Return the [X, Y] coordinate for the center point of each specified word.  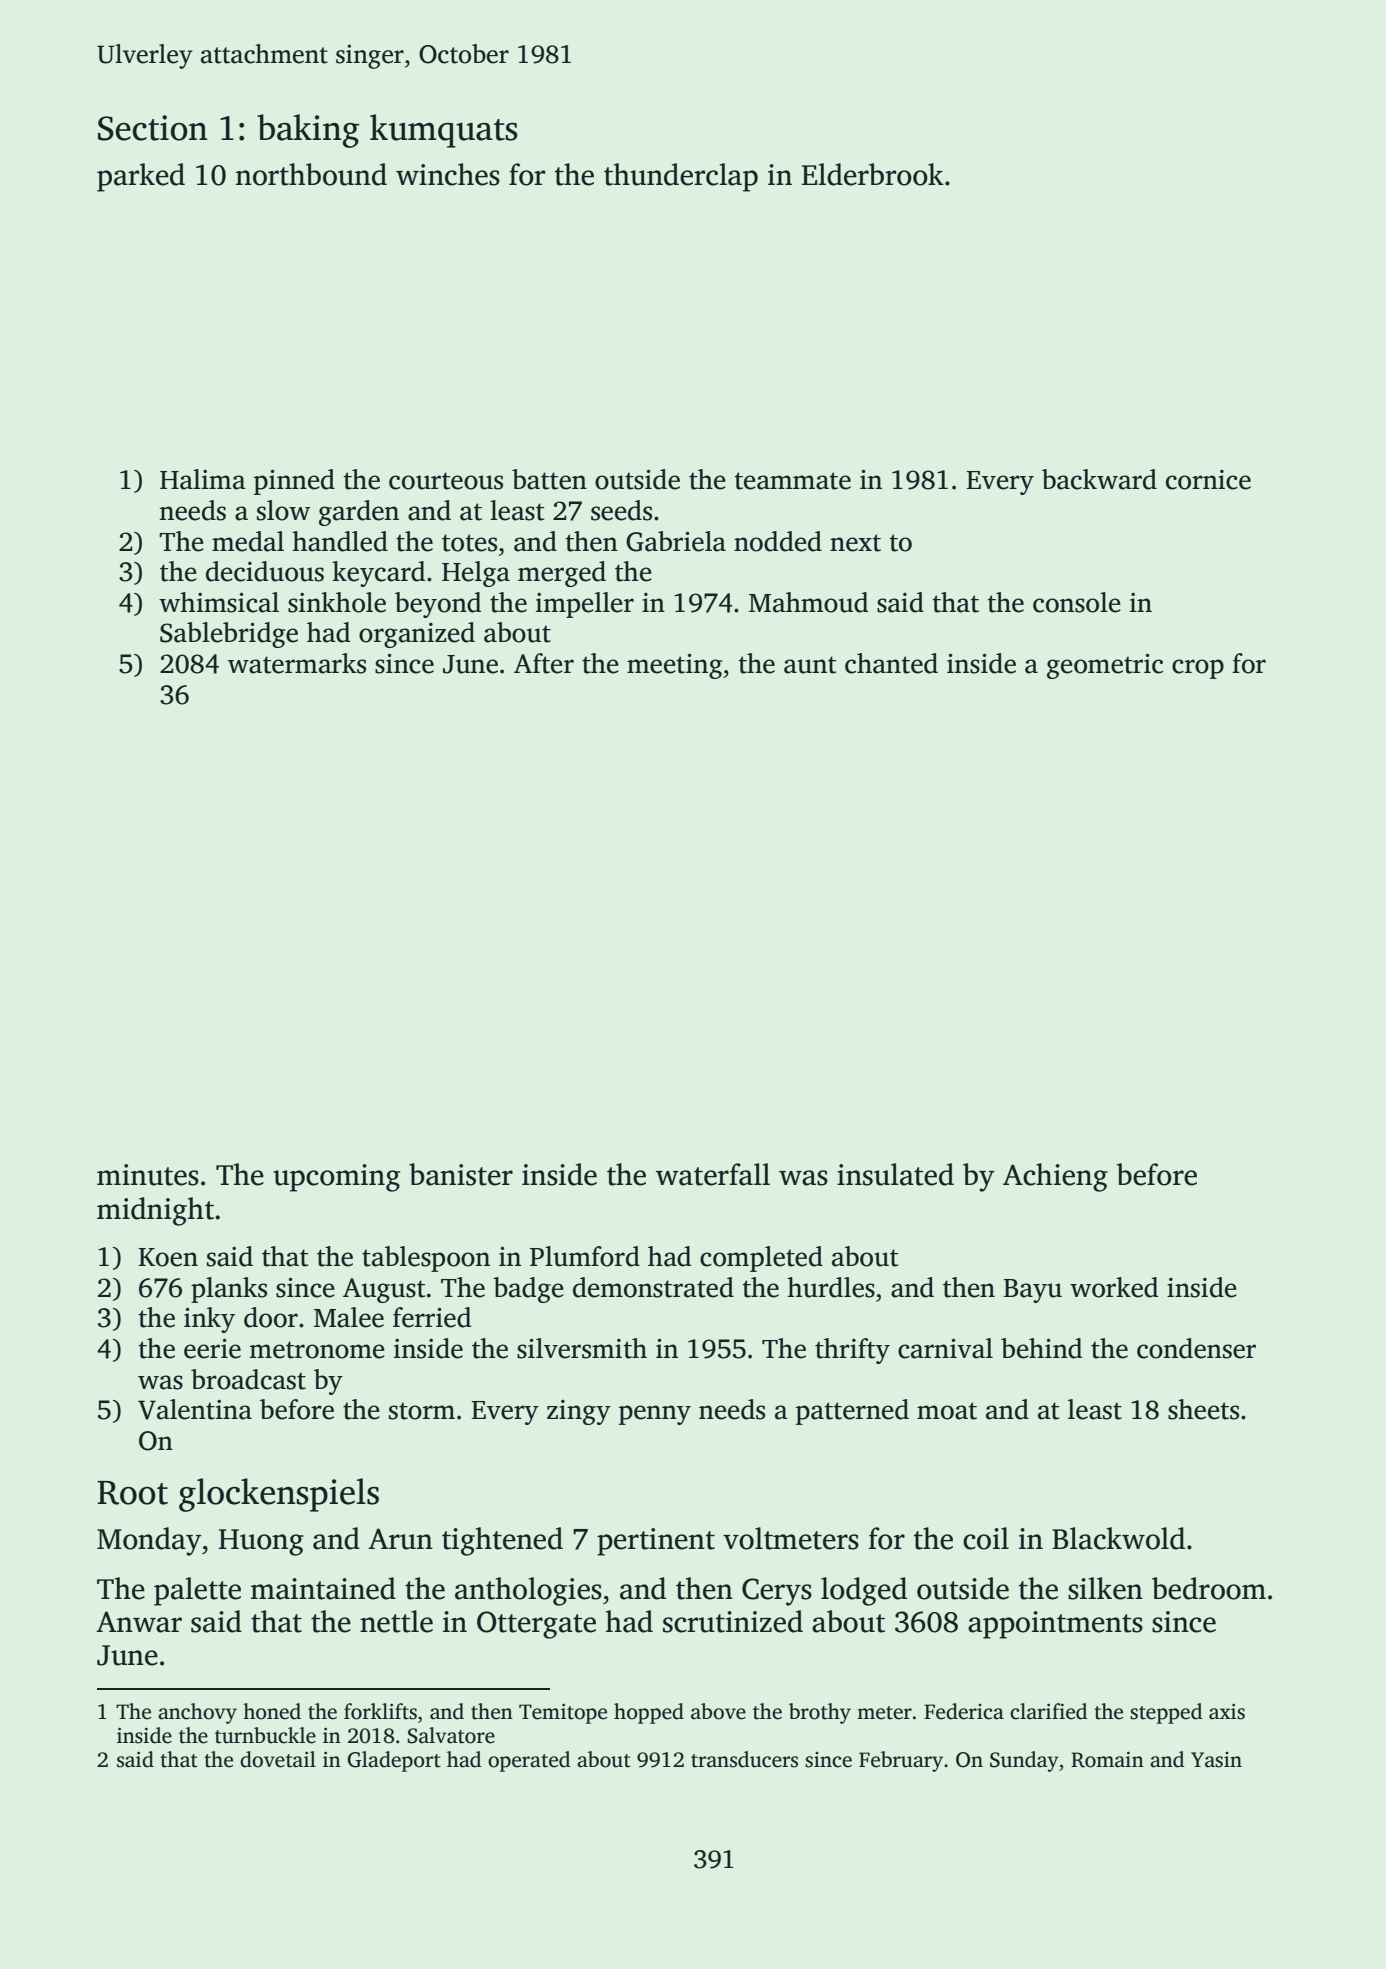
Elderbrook [873, 174]
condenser [1196, 1348]
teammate [792, 481]
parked [141, 177]
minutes [148, 1175]
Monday [149, 1541]
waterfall [713, 1174]
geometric [1105, 666]
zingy [579, 1412]
